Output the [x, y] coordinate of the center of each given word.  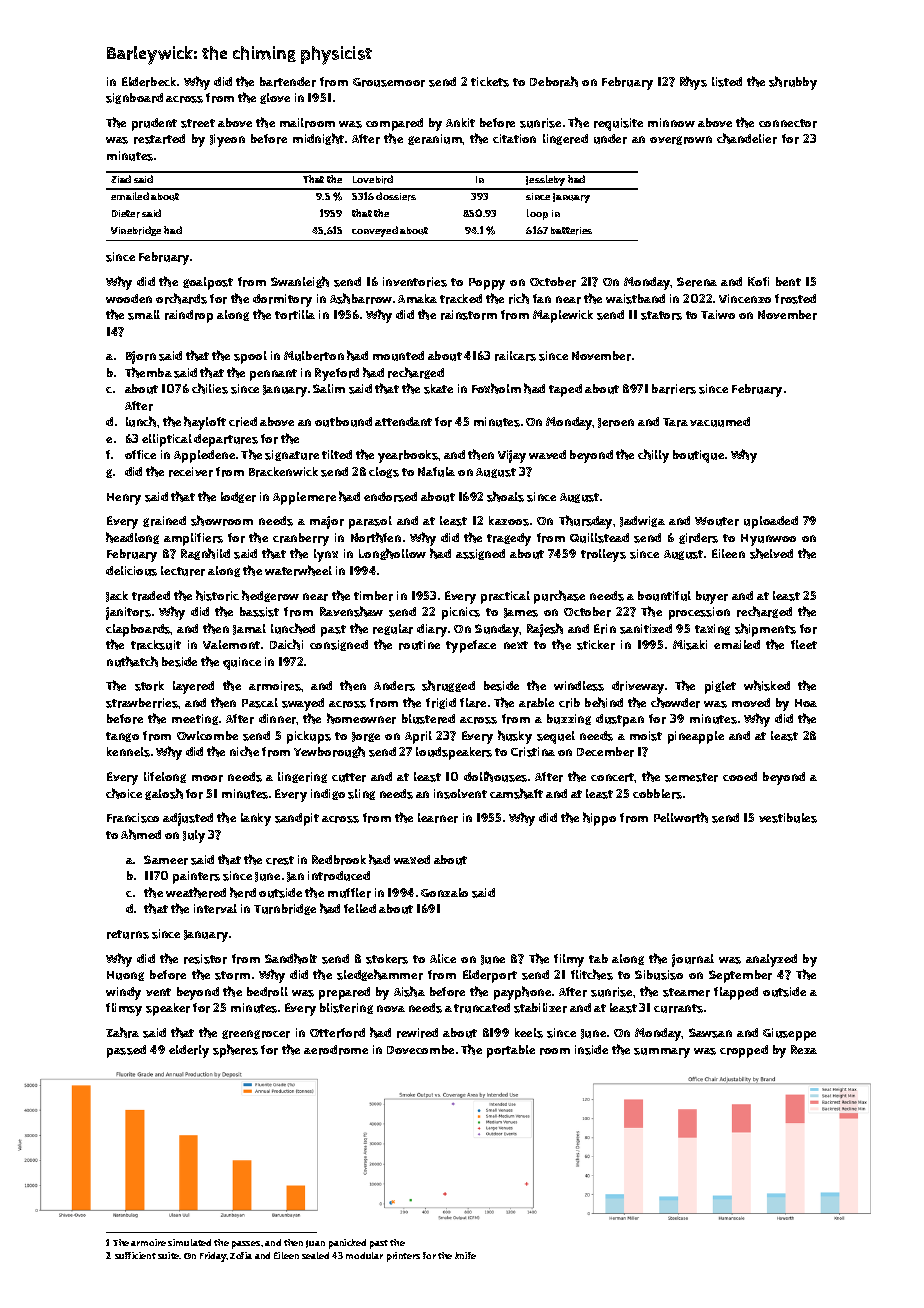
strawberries [142, 703]
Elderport [490, 976]
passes [246, 1245]
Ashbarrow [361, 298]
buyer [712, 597]
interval [215, 909]
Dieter [126, 214]
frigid [441, 703]
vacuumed [720, 422]
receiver [191, 472]
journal [693, 960]
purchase [559, 597]
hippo [599, 819]
